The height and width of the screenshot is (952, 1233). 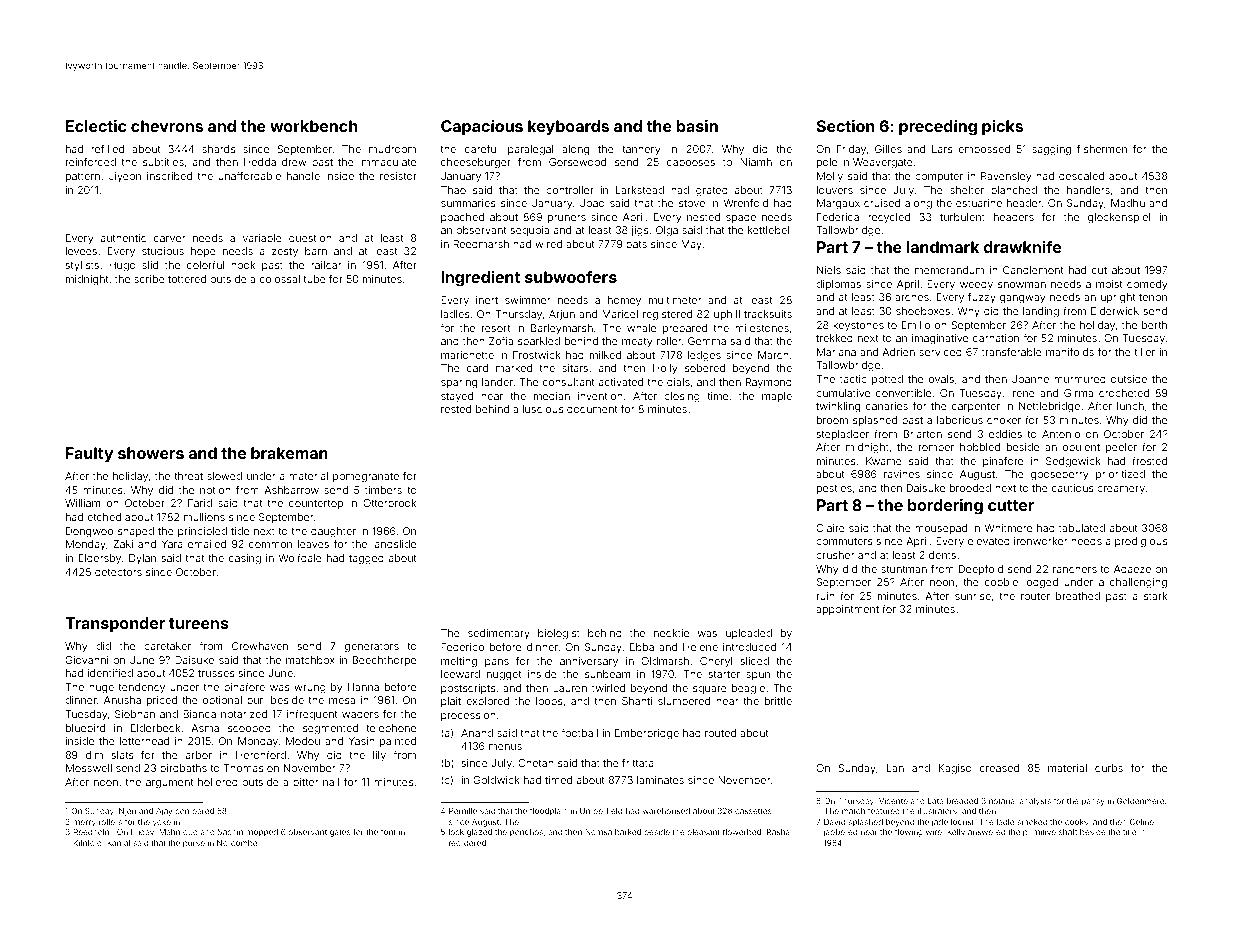 I want to click on Eclectic, so click(x=96, y=126).
